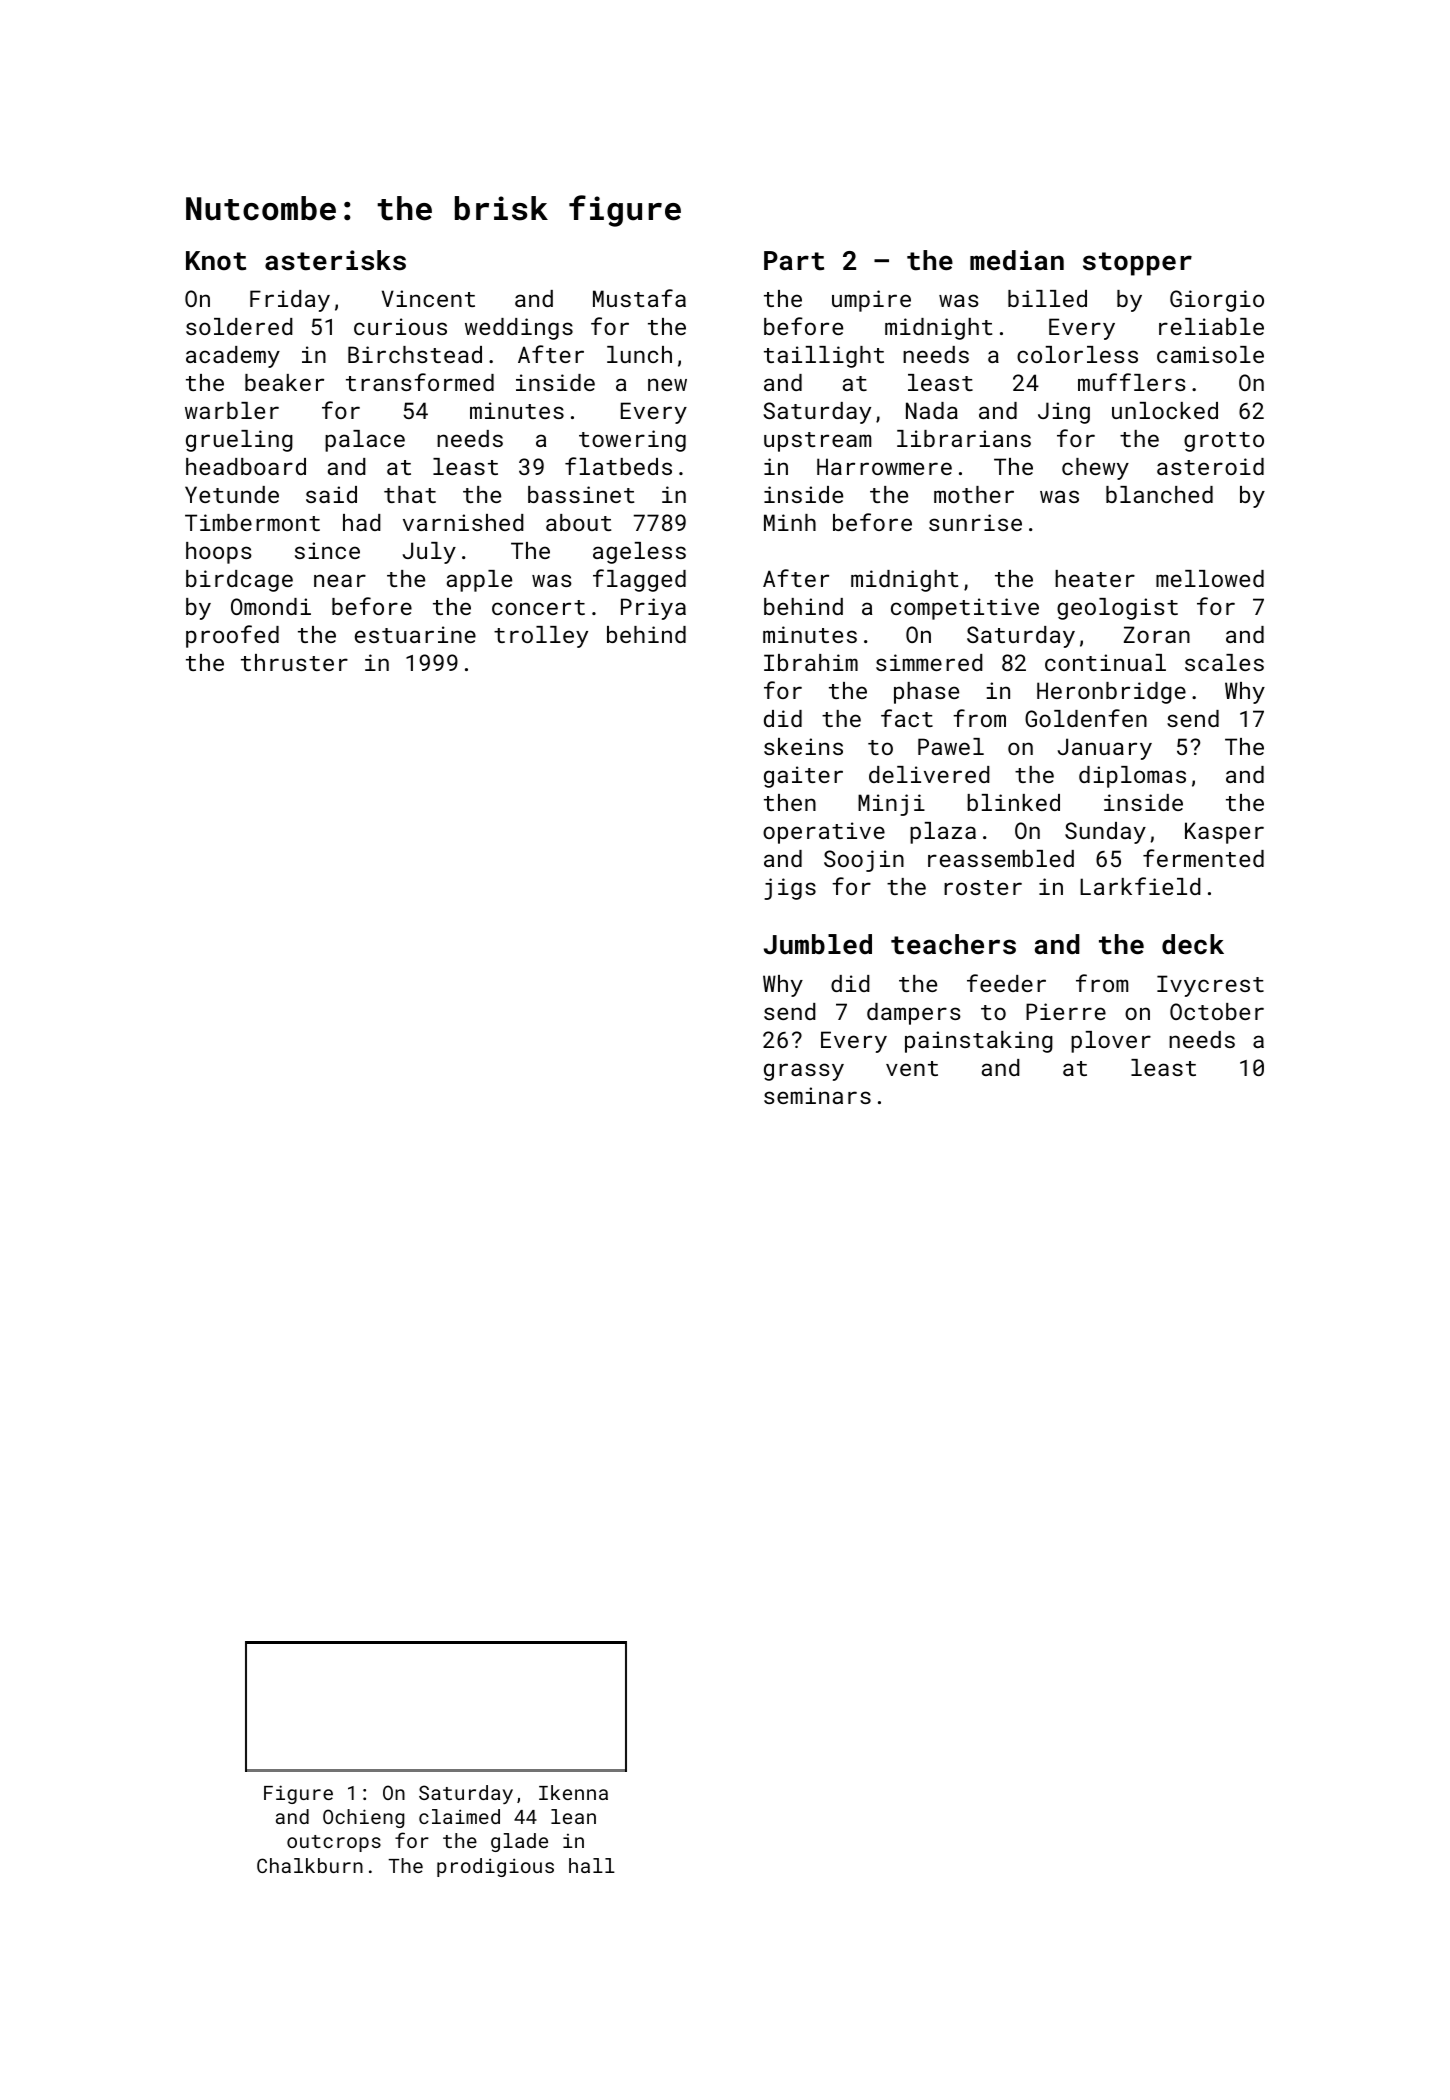 The width and height of the screenshot is (1450, 2100). What do you see at coordinates (1066, 1011) in the screenshot?
I see `Pierre` at bounding box center [1066, 1011].
